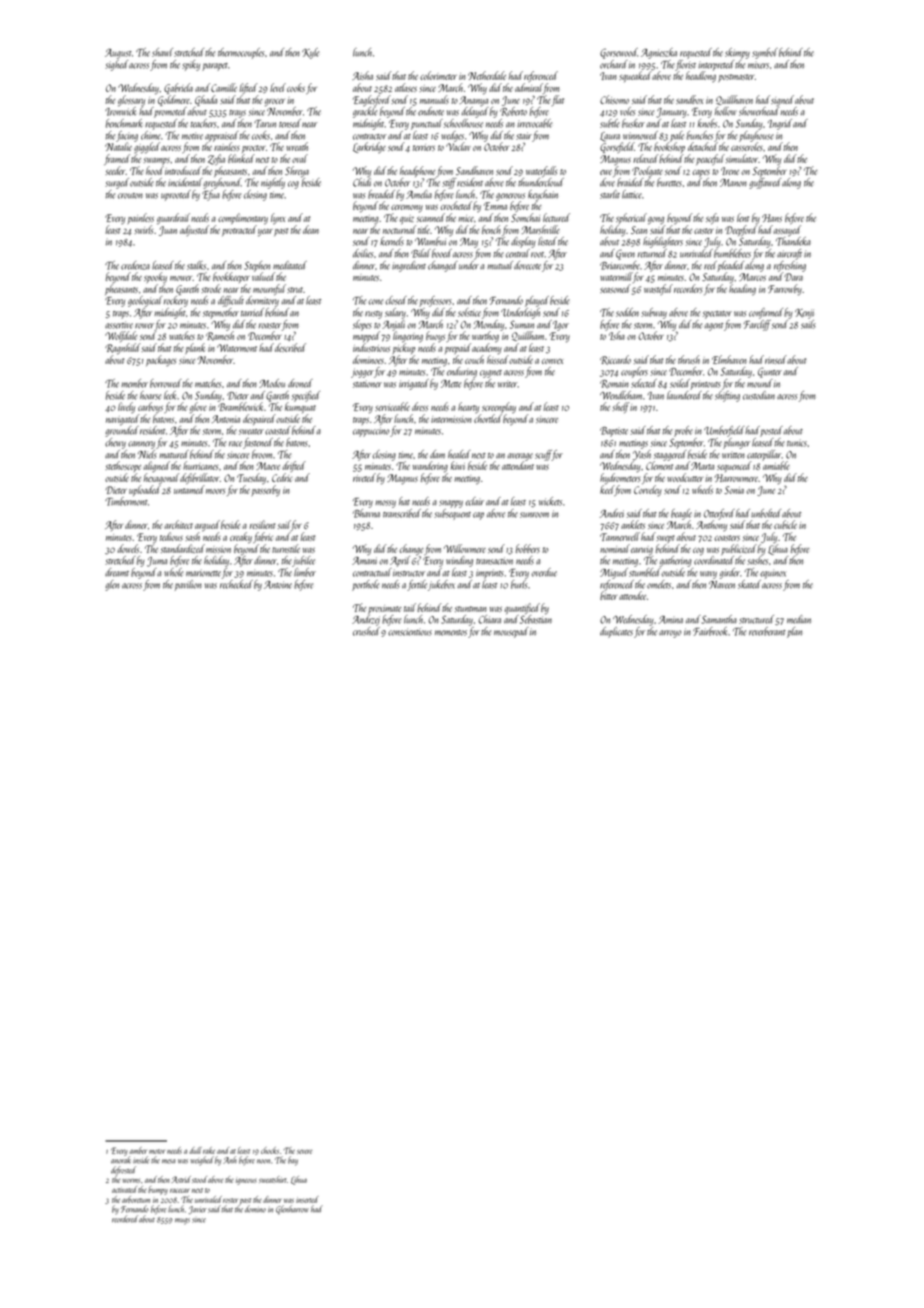 This screenshot has height=1308, width=924. What do you see at coordinates (431, 217) in the screenshot?
I see `scanned` at bounding box center [431, 217].
